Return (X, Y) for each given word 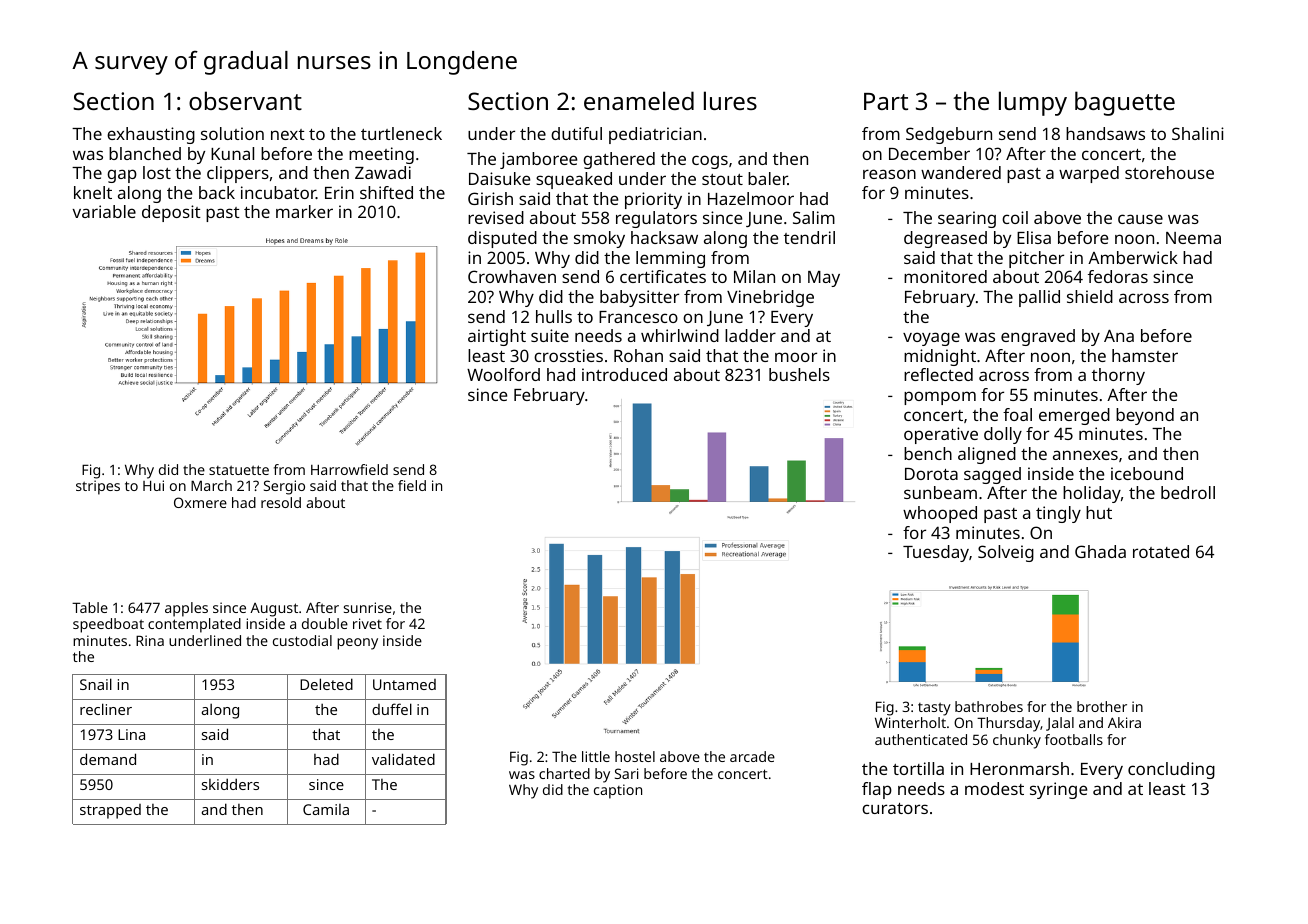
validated (403, 759)
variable (104, 211)
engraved (1038, 337)
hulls (554, 316)
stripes (98, 487)
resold (281, 502)
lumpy (1033, 103)
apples (186, 609)
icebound (1147, 473)
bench (928, 453)
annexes (1085, 455)
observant (245, 100)
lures (730, 100)
